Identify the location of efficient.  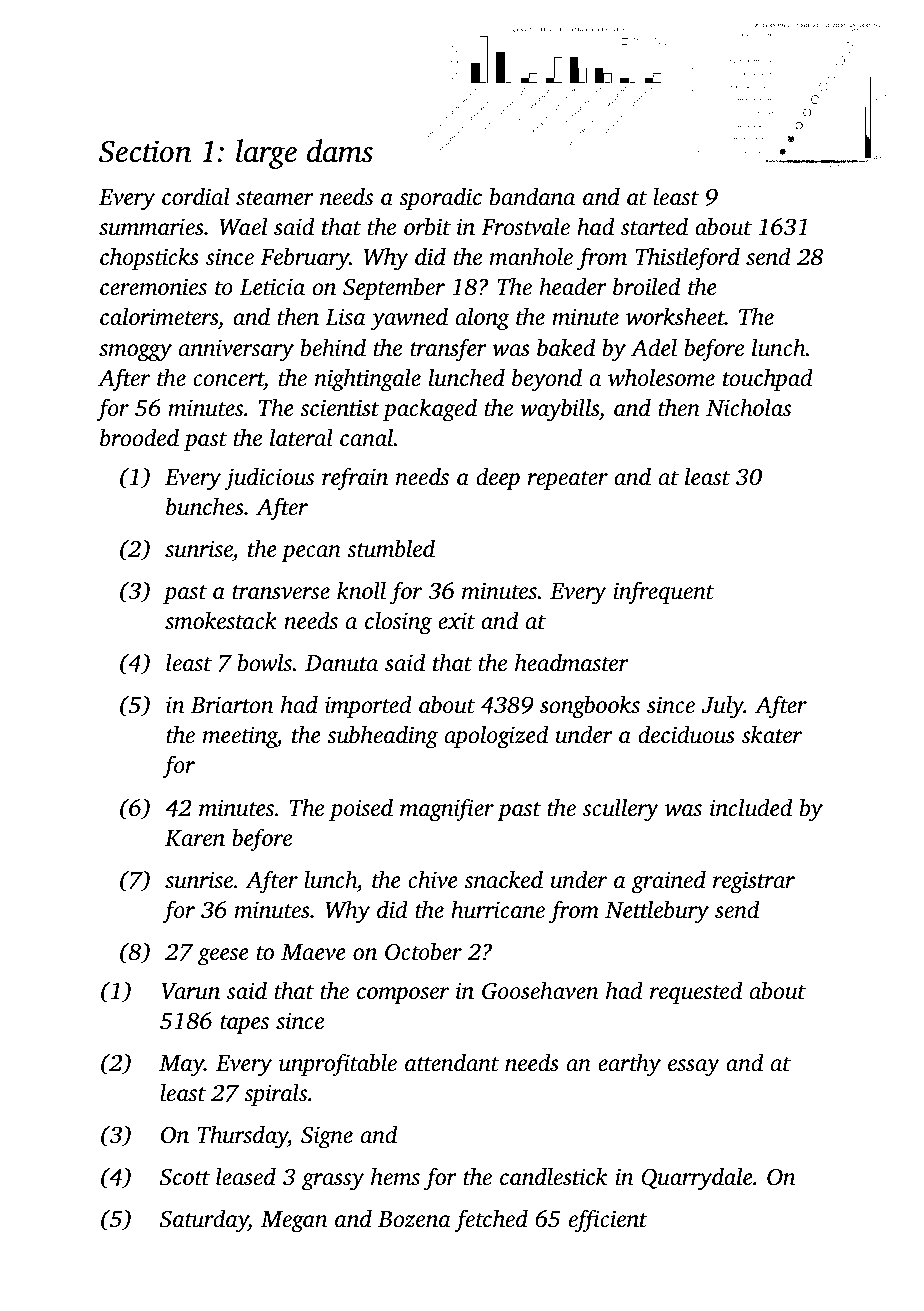
(608, 1221).
